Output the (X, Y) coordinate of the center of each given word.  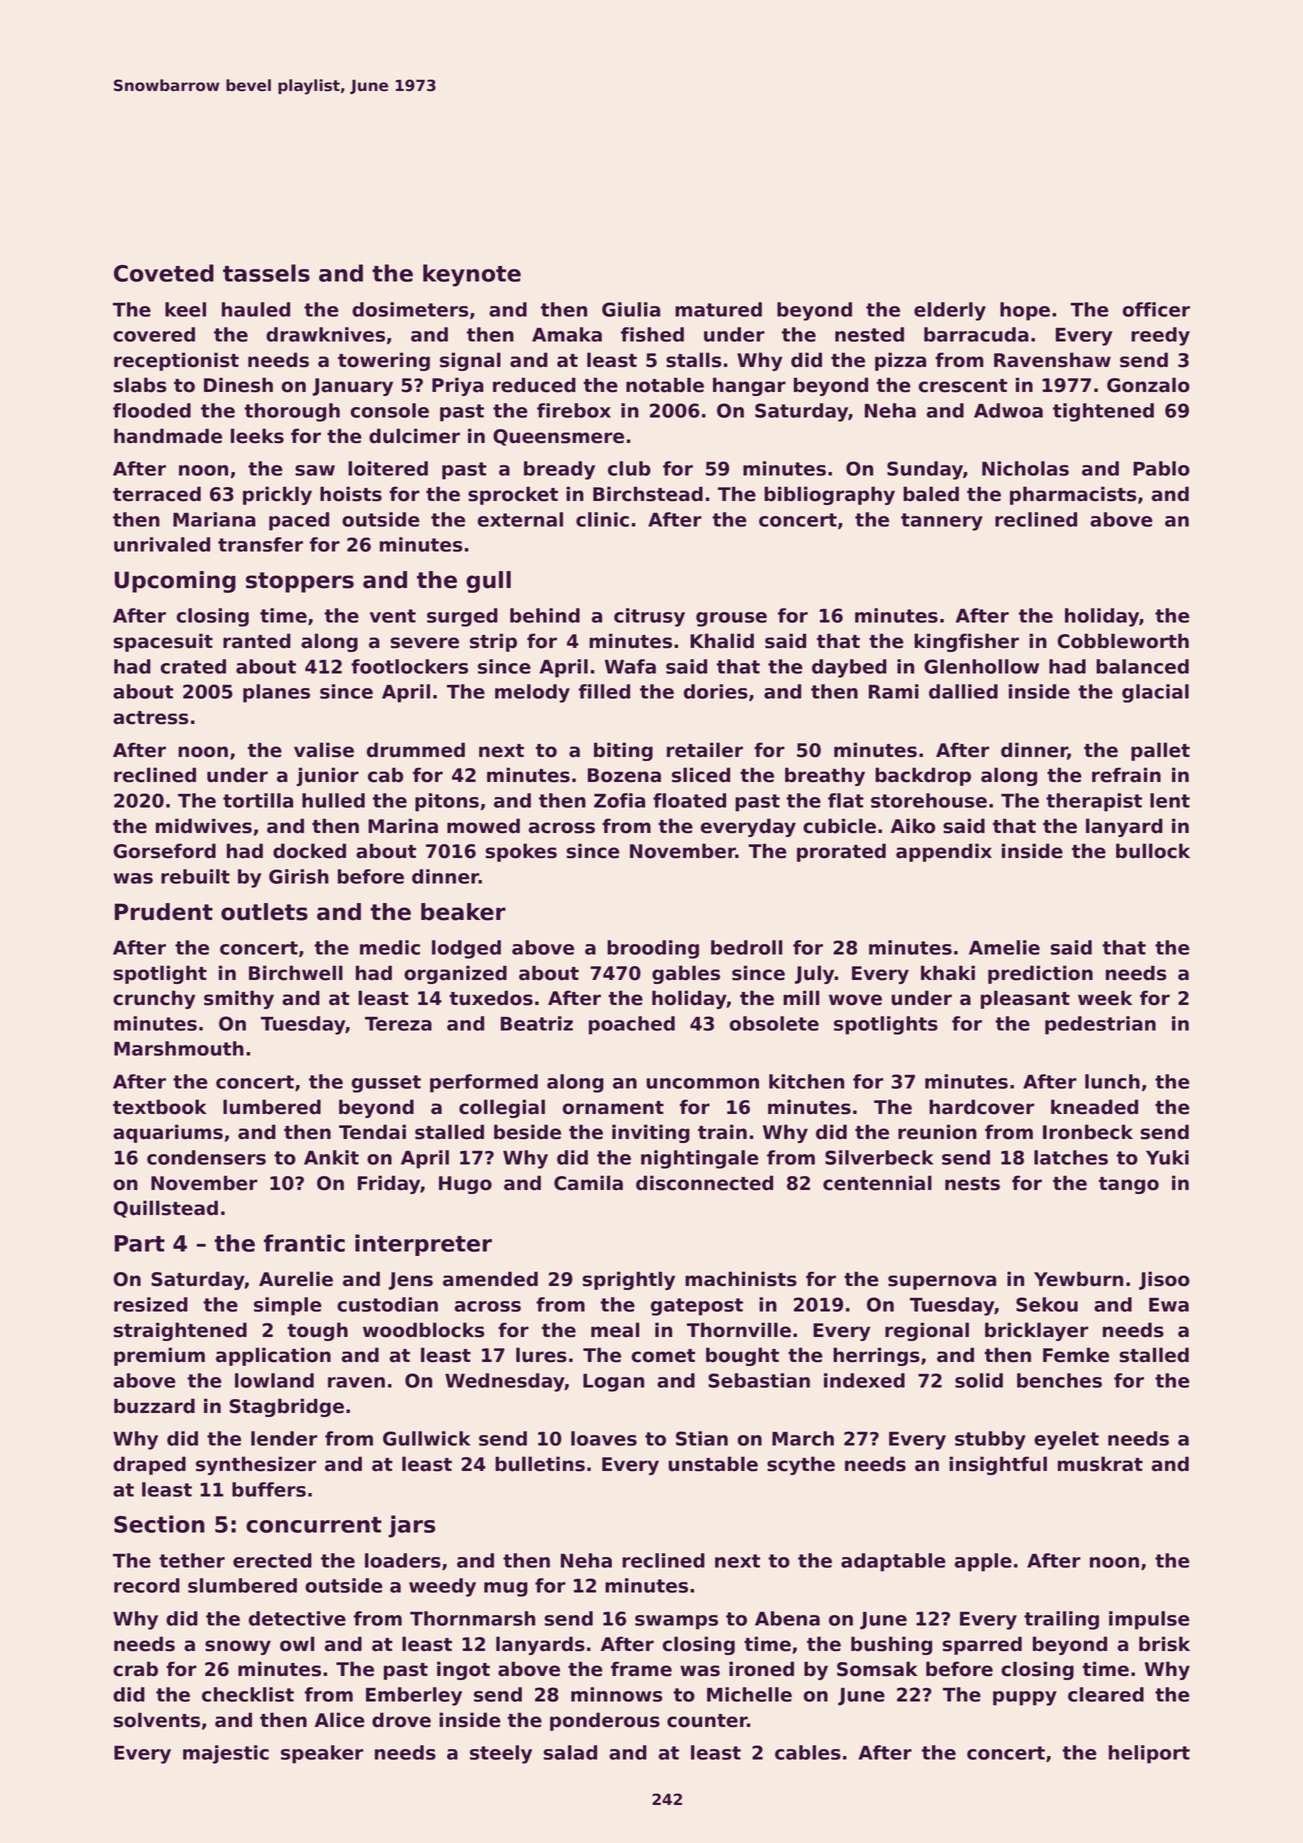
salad (570, 1752)
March (803, 1438)
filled (604, 691)
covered (154, 334)
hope (1025, 311)
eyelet (1066, 1440)
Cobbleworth (1123, 641)
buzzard (154, 1406)
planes (276, 693)
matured (718, 309)
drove (401, 1720)
